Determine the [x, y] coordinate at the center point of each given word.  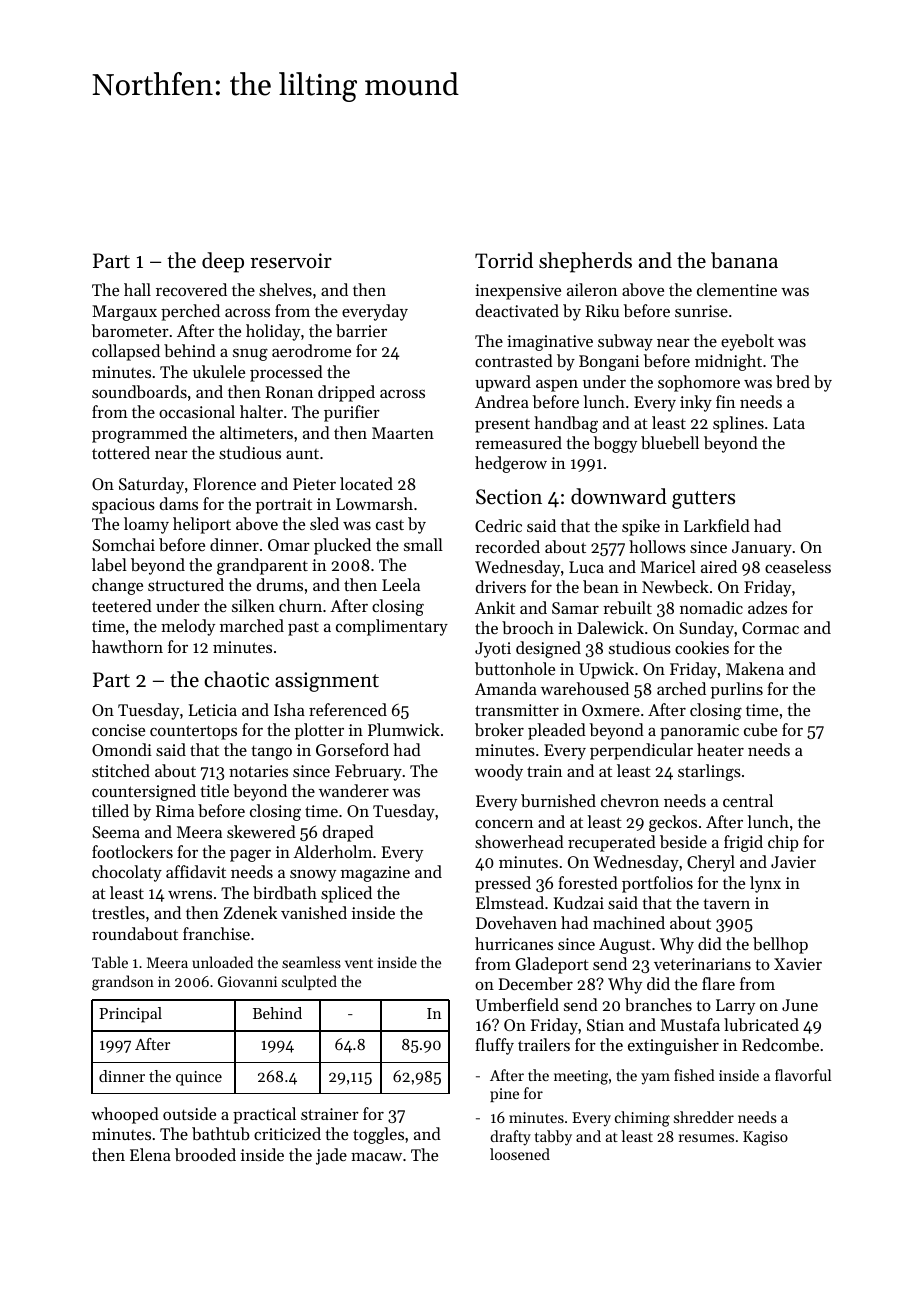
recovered [191, 289]
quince [199, 1078]
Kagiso [765, 1138]
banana [744, 260]
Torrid [504, 260]
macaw [376, 1157]
